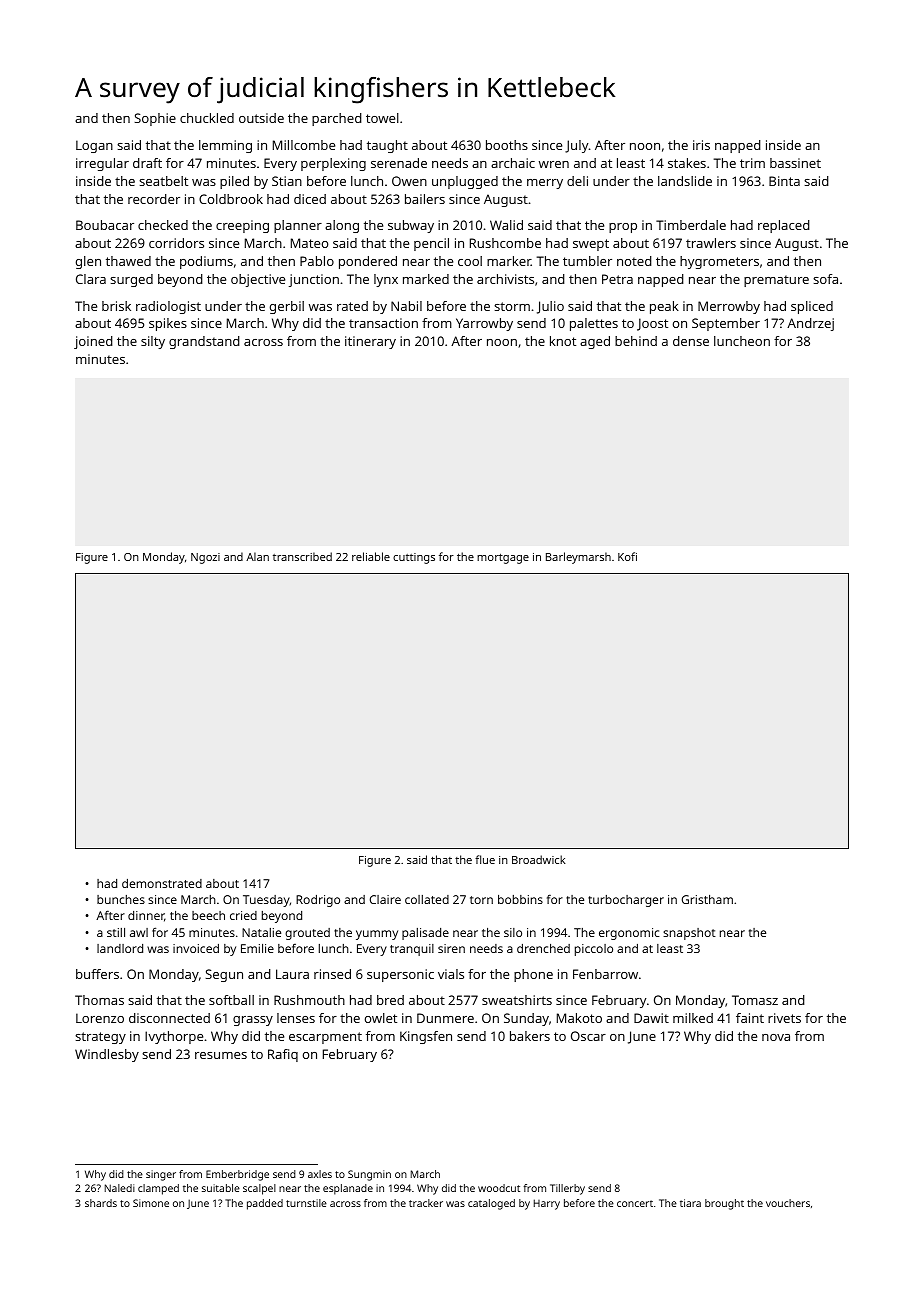 This screenshot has width=924, height=1308. I want to click on shards, so click(101, 1203).
